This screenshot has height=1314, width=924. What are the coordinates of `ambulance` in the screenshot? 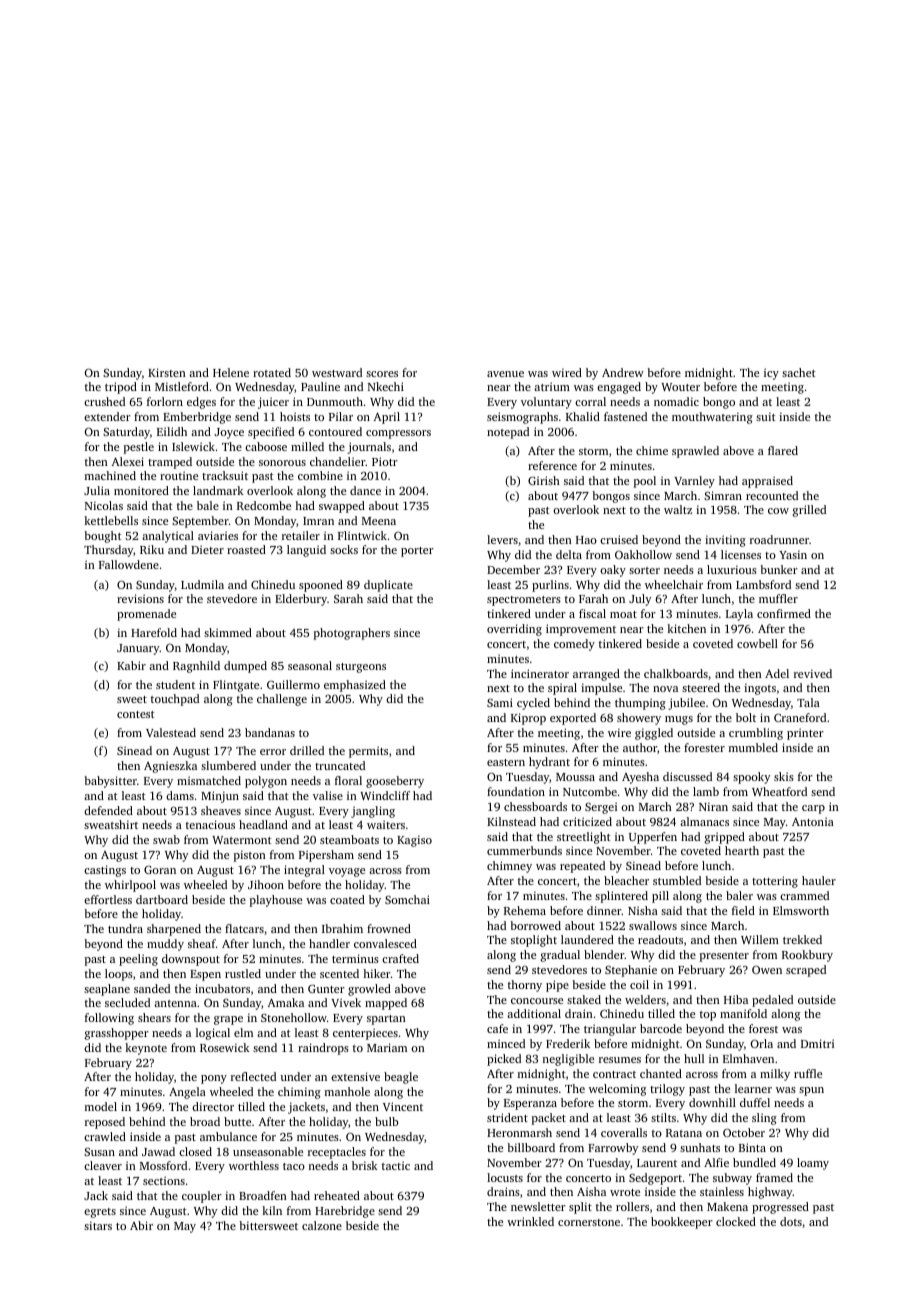 It's located at (228, 1136).
